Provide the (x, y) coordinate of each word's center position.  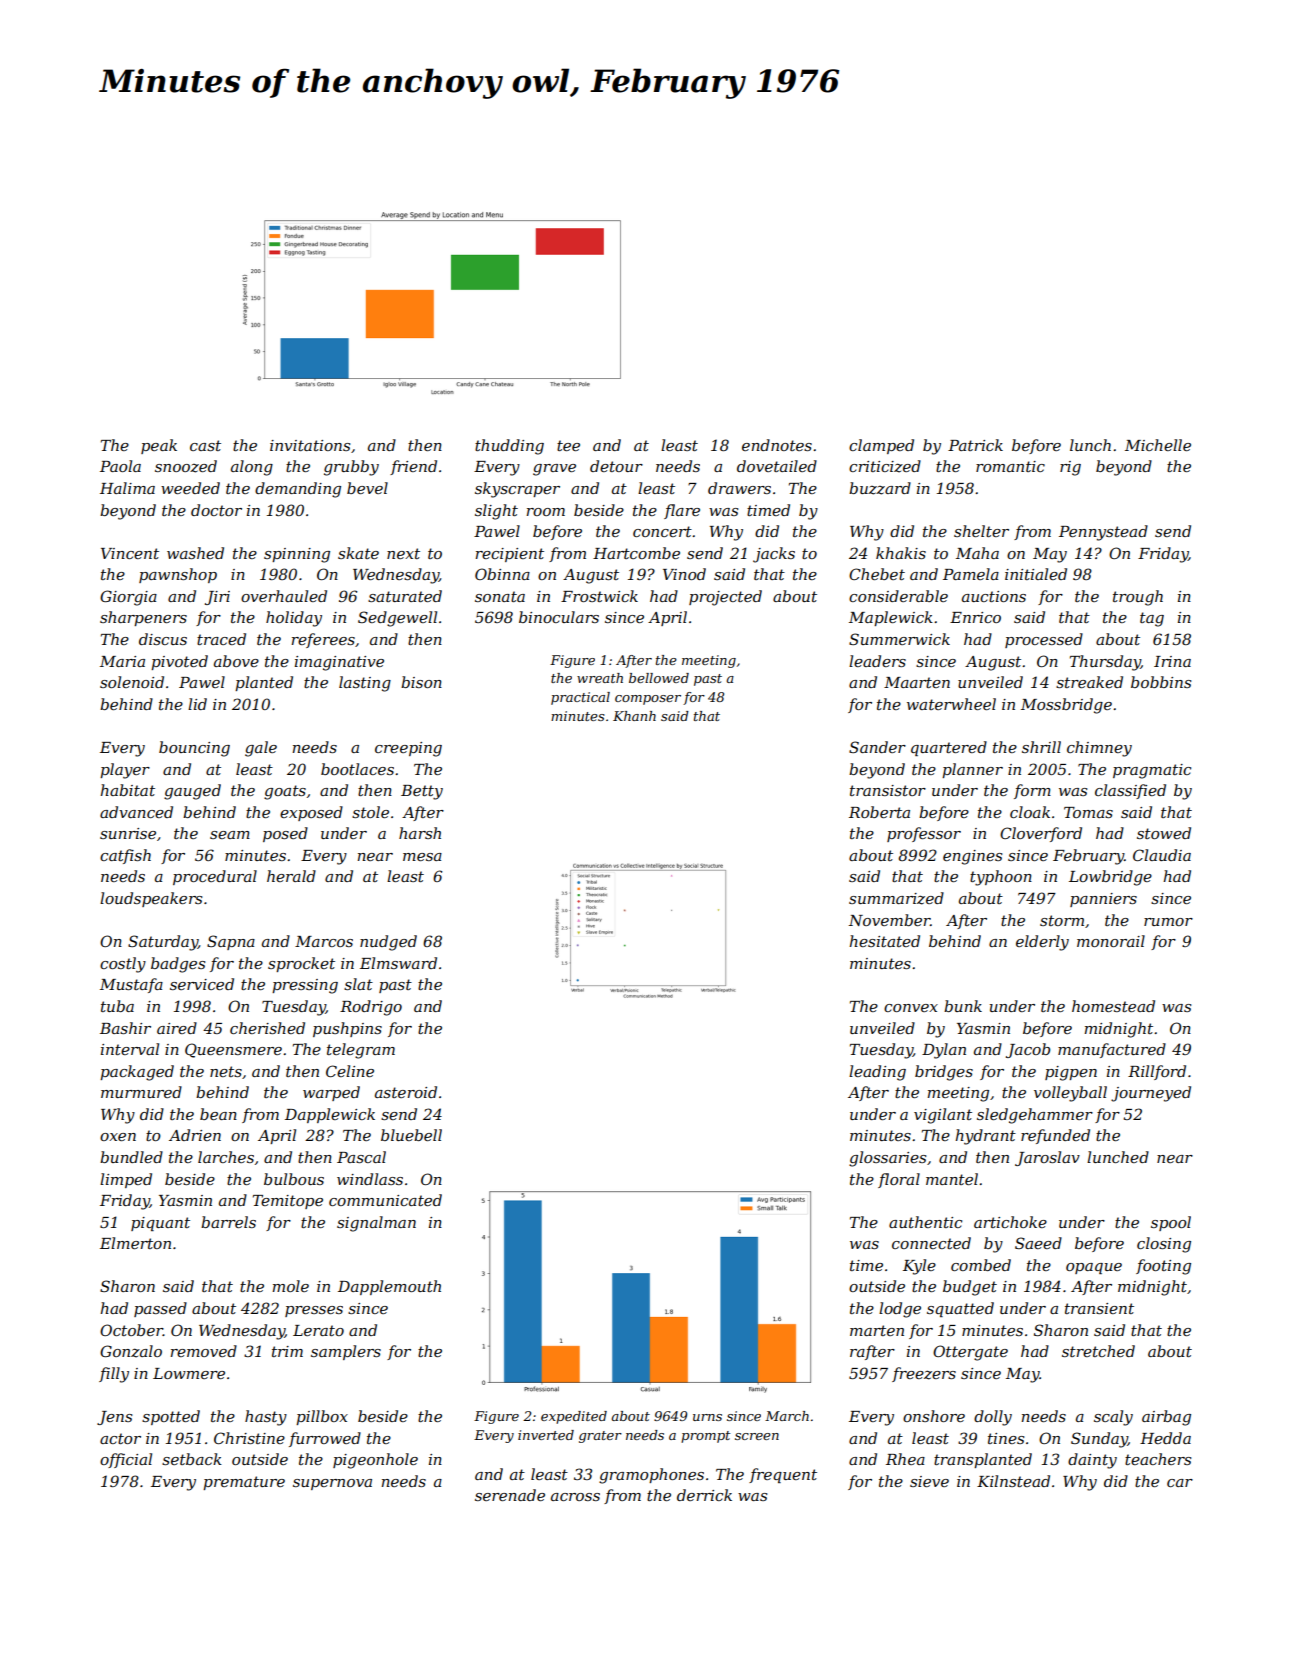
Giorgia (128, 598)
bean (218, 1114)
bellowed (659, 678)
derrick (704, 1495)
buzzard (880, 488)
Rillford (1157, 1072)
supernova (332, 1484)
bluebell (411, 1135)
